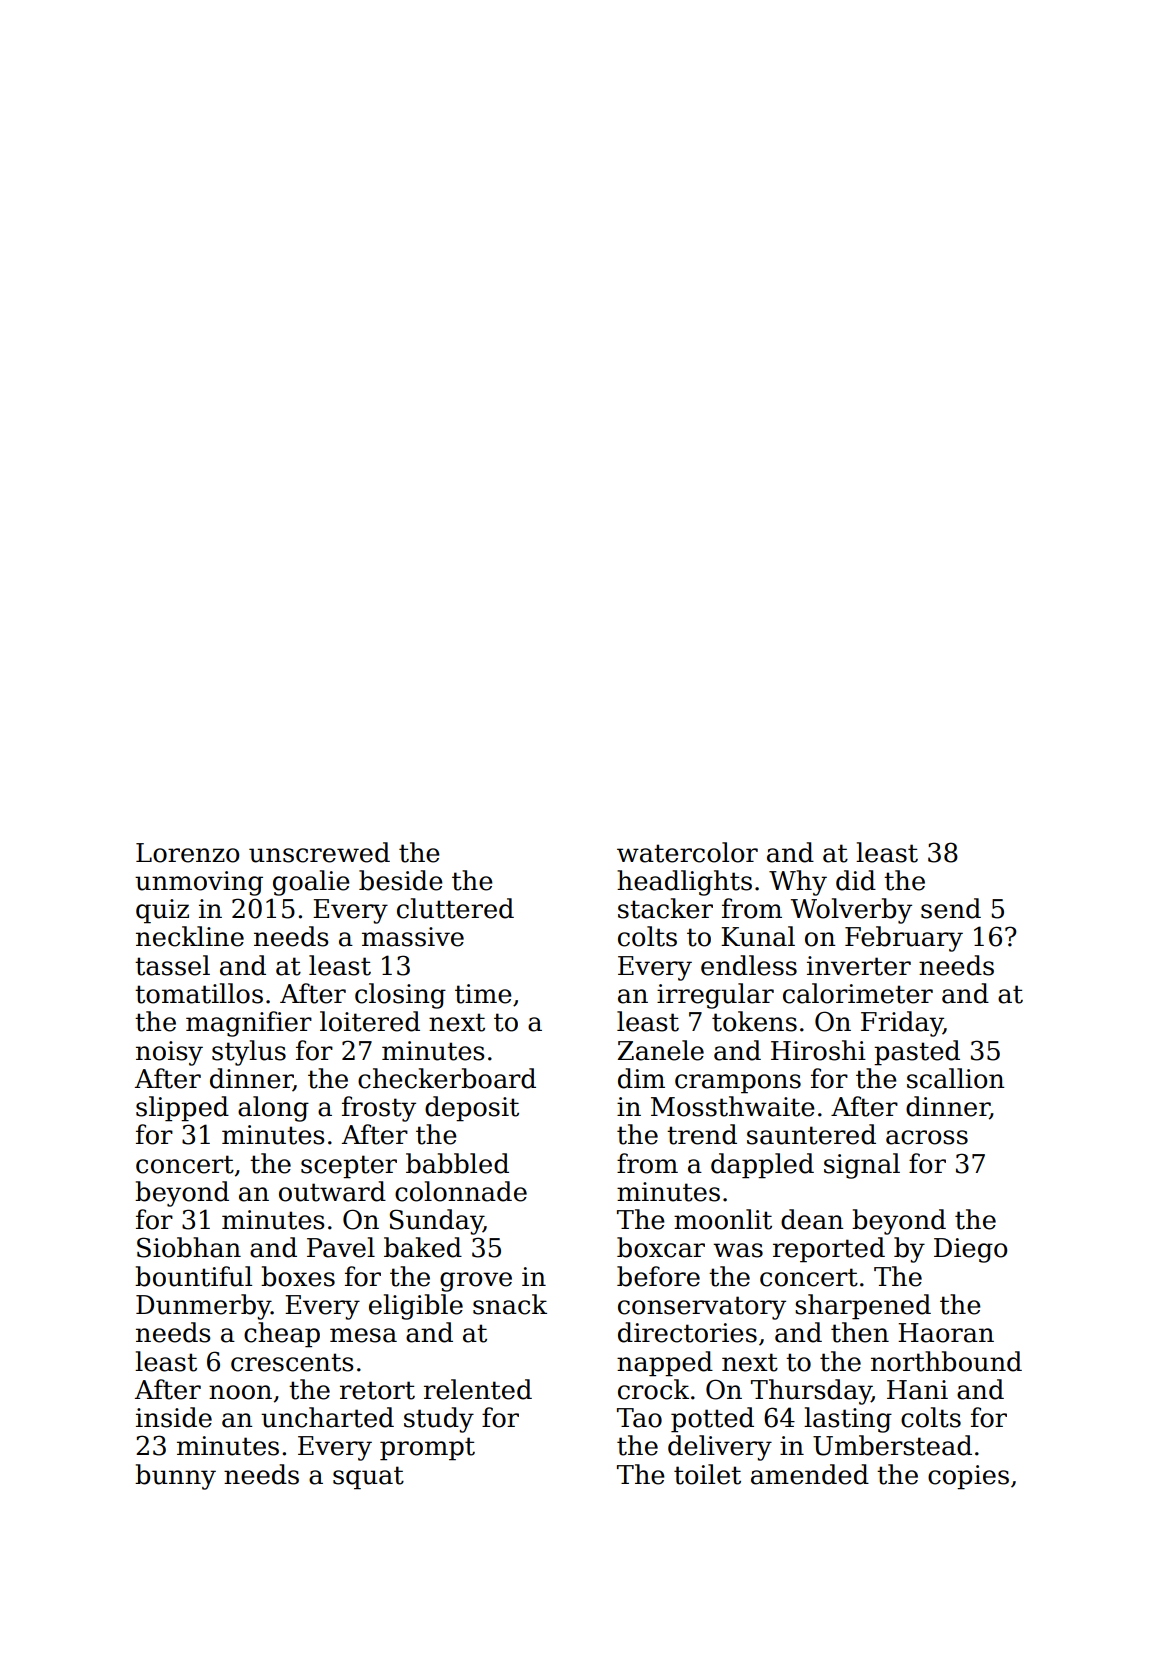 The height and width of the screenshot is (1654, 1165). What do you see at coordinates (188, 853) in the screenshot?
I see `Lorenzo` at bounding box center [188, 853].
